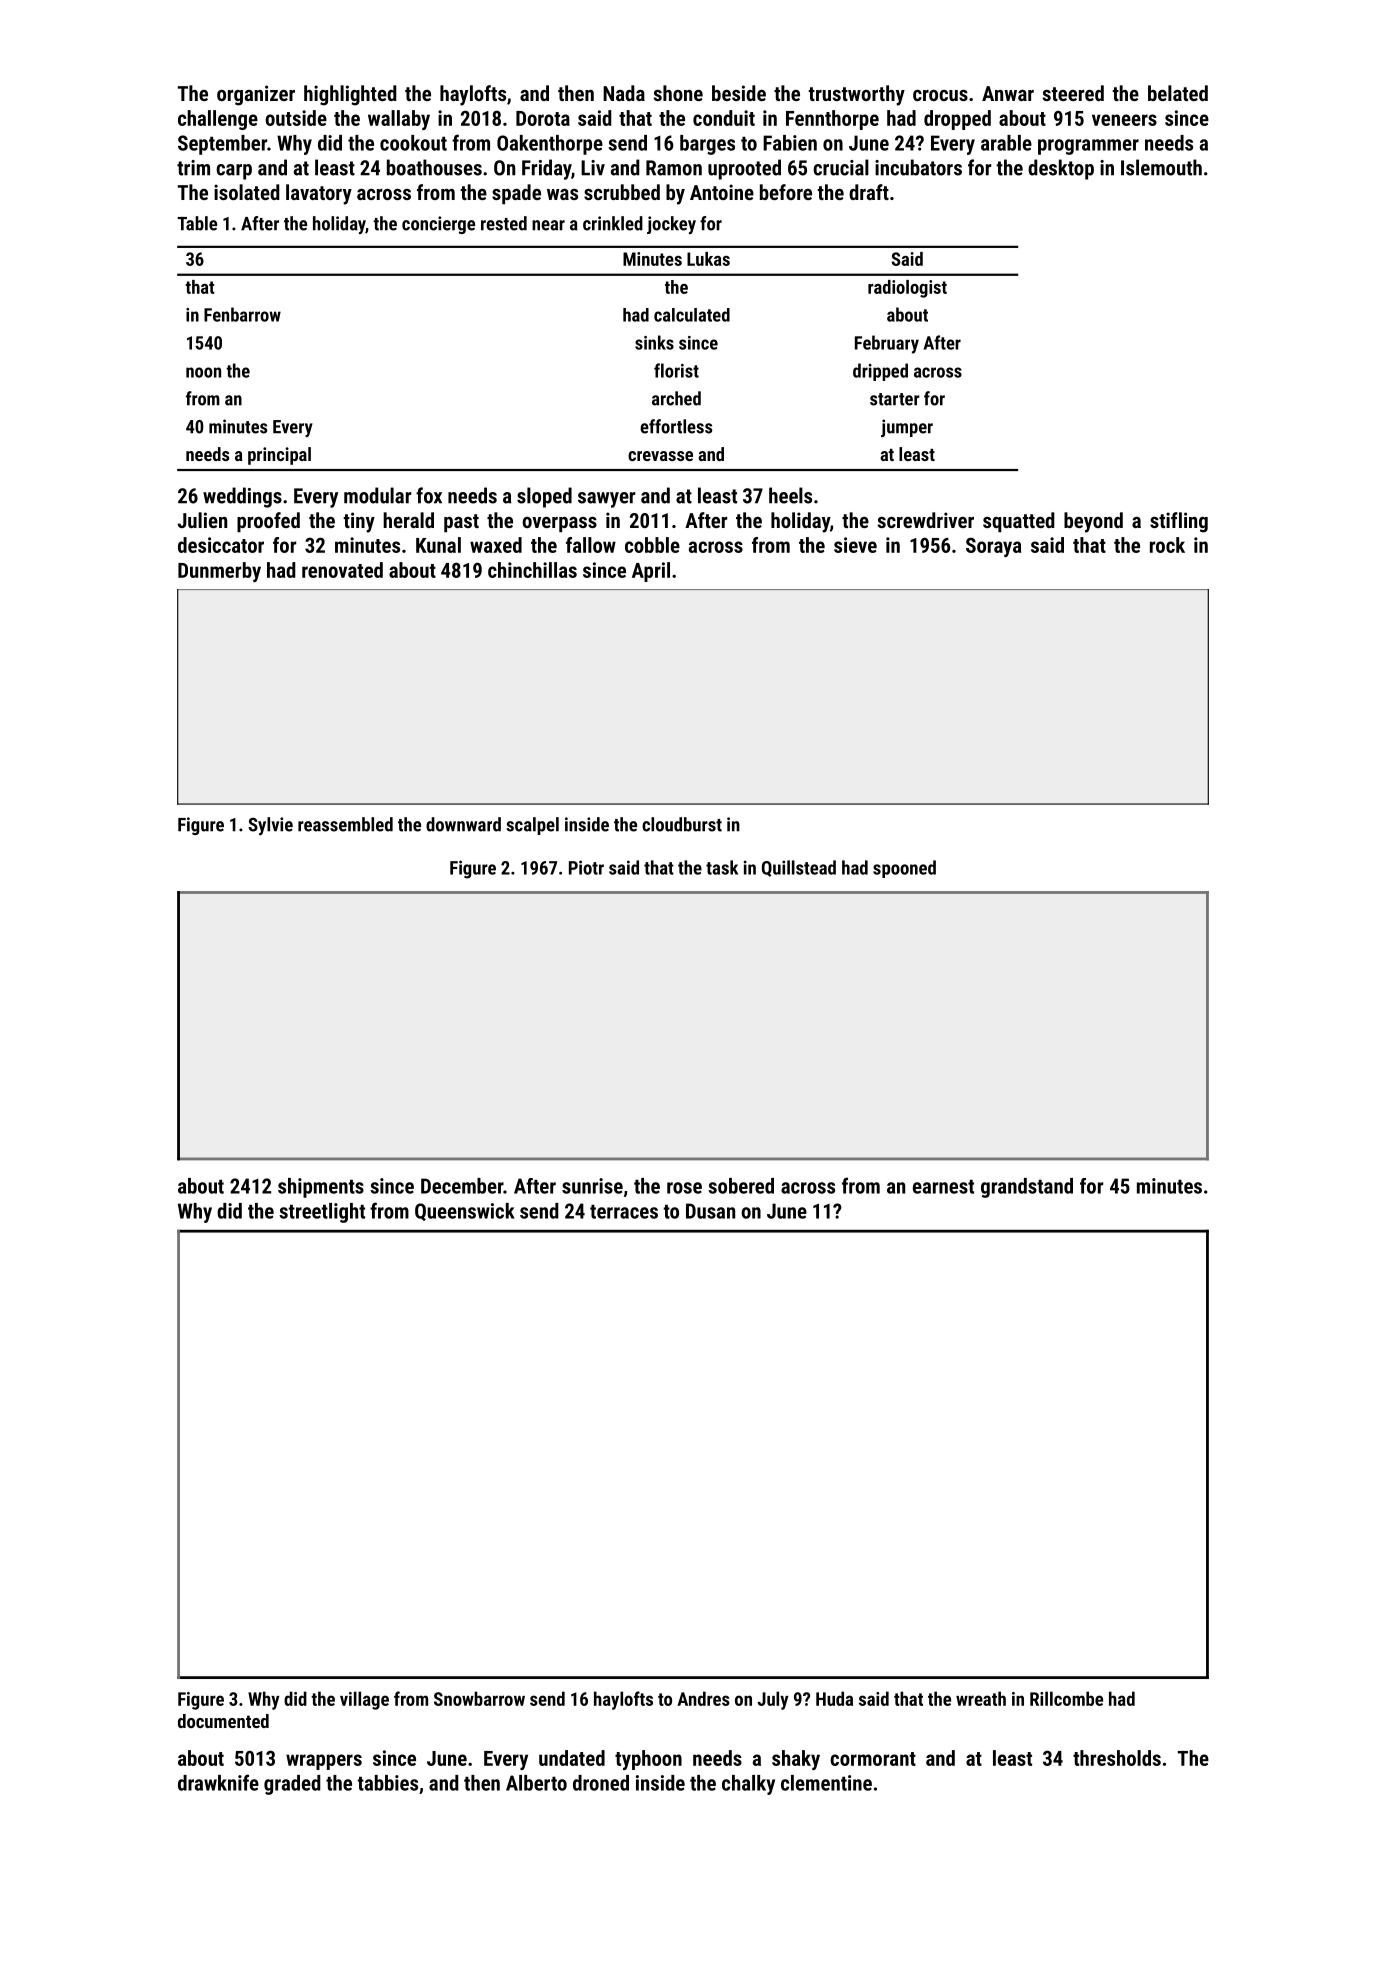 This screenshot has height=1969, width=1386. Describe the element at coordinates (345, 824) in the screenshot. I see `reassembled` at that location.
